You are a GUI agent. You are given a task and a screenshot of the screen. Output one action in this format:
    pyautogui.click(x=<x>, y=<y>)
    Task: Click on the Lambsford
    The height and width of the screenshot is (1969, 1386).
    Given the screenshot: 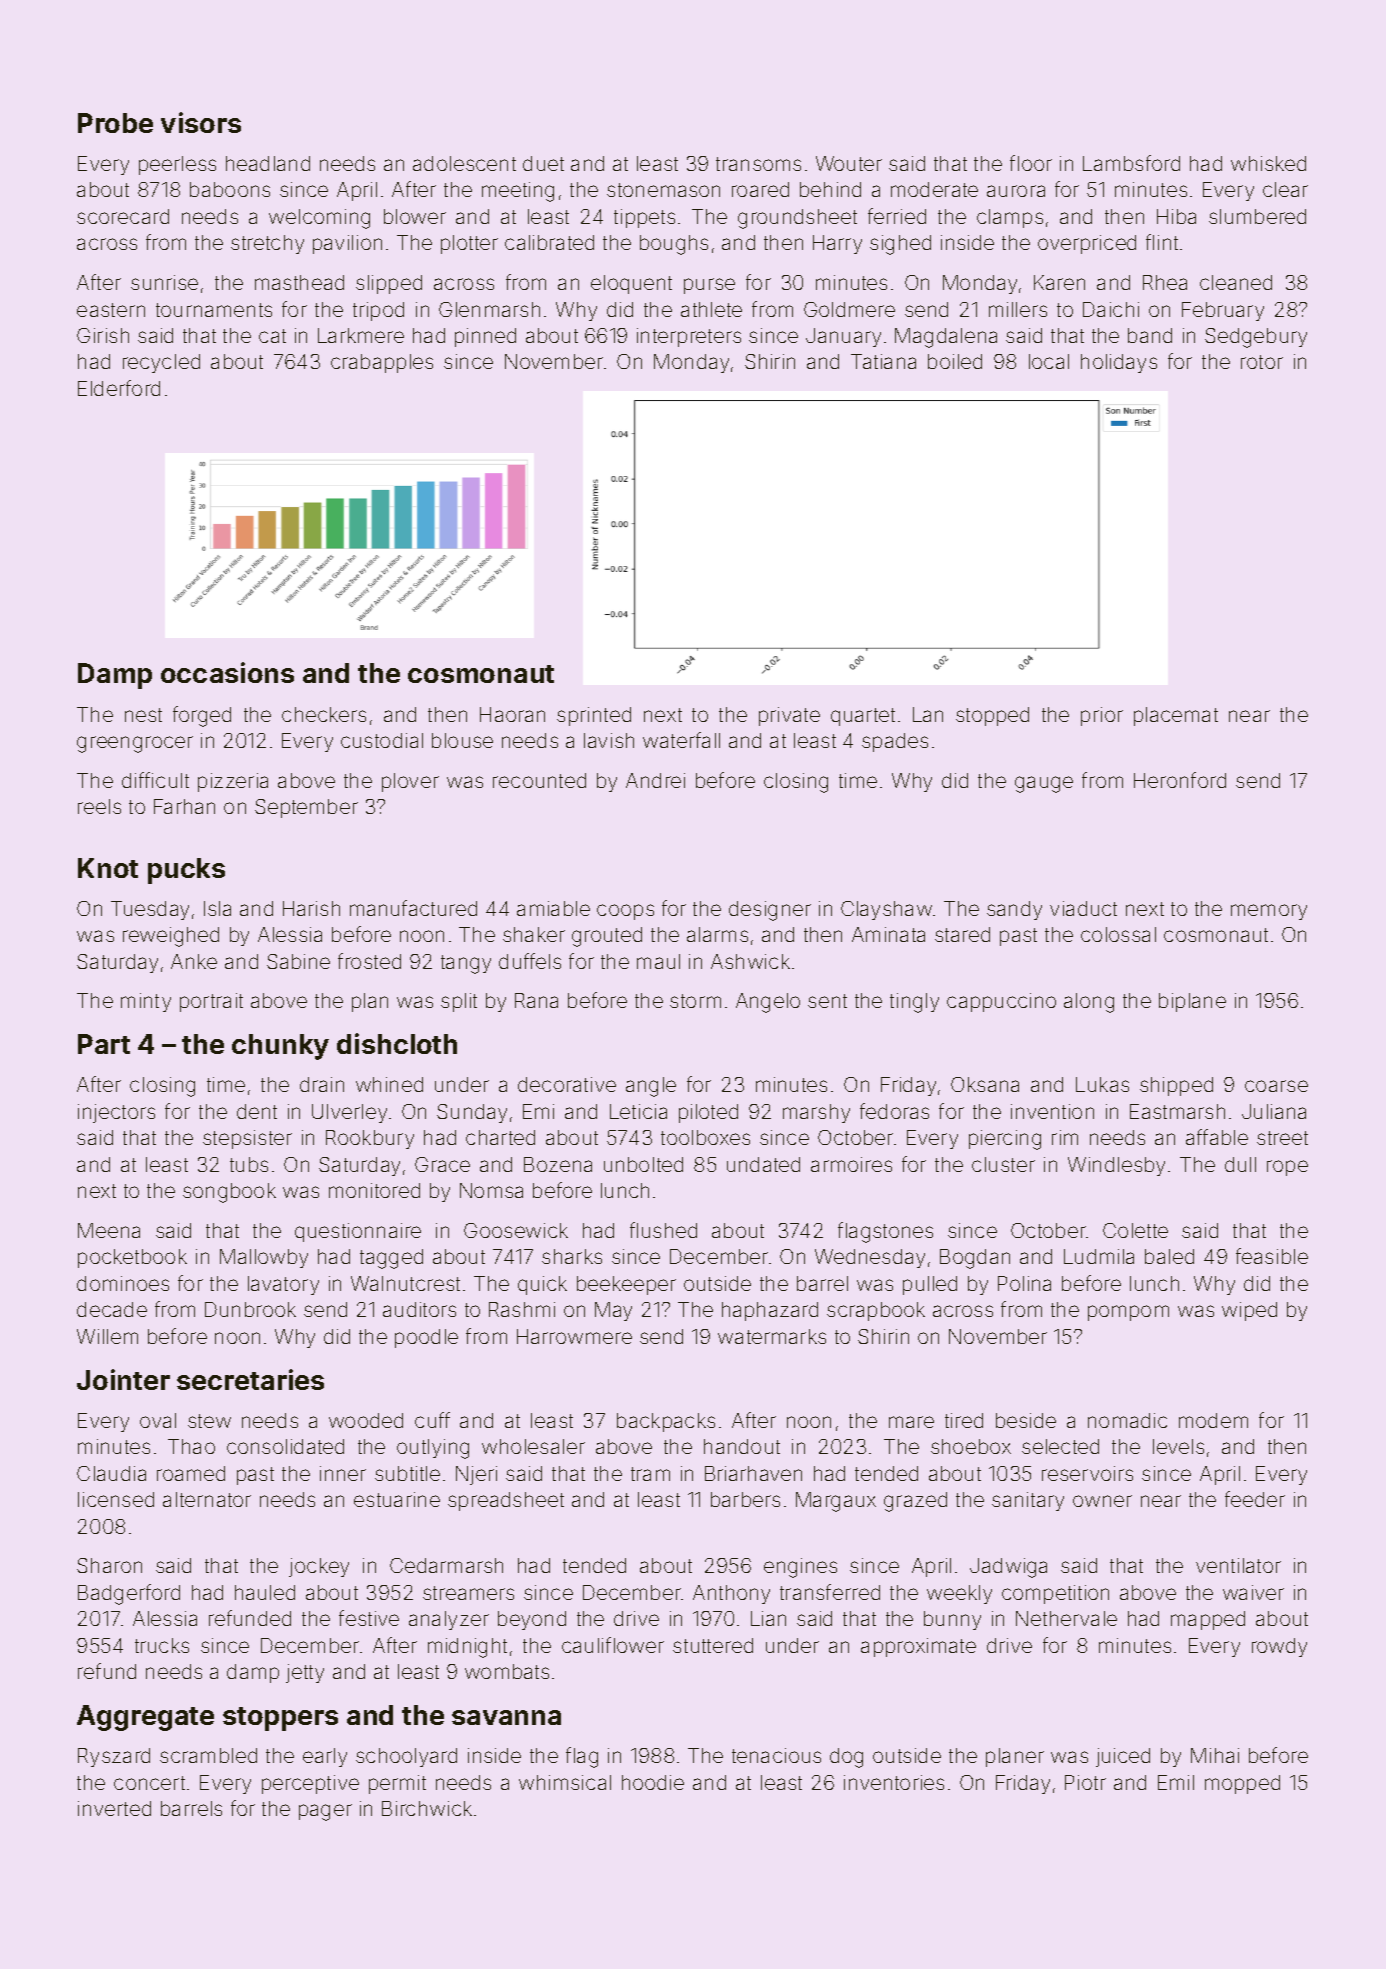 What is the action you would take?
    pyautogui.click(x=1131, y=163)
